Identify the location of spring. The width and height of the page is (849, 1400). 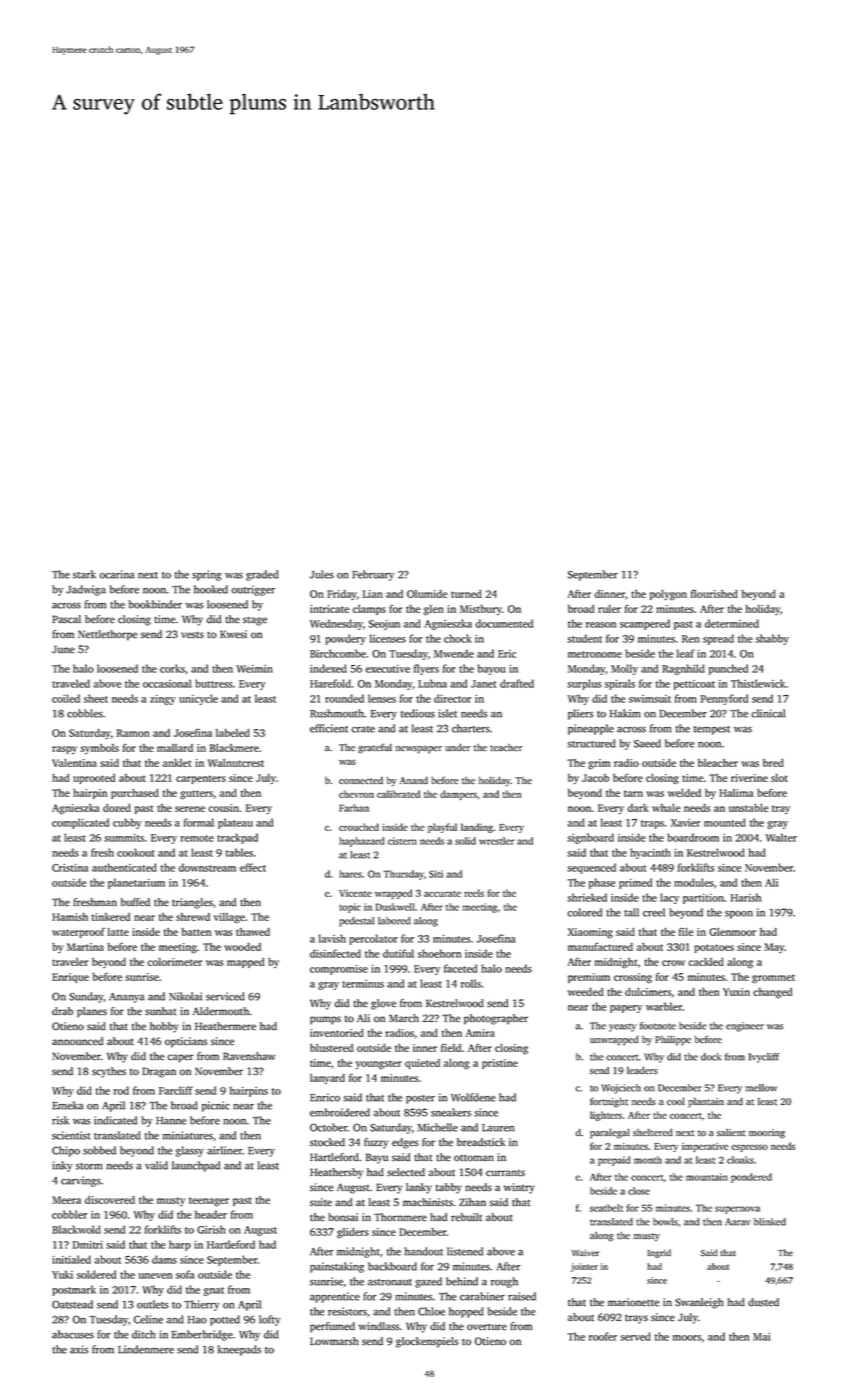
(206, 575).
